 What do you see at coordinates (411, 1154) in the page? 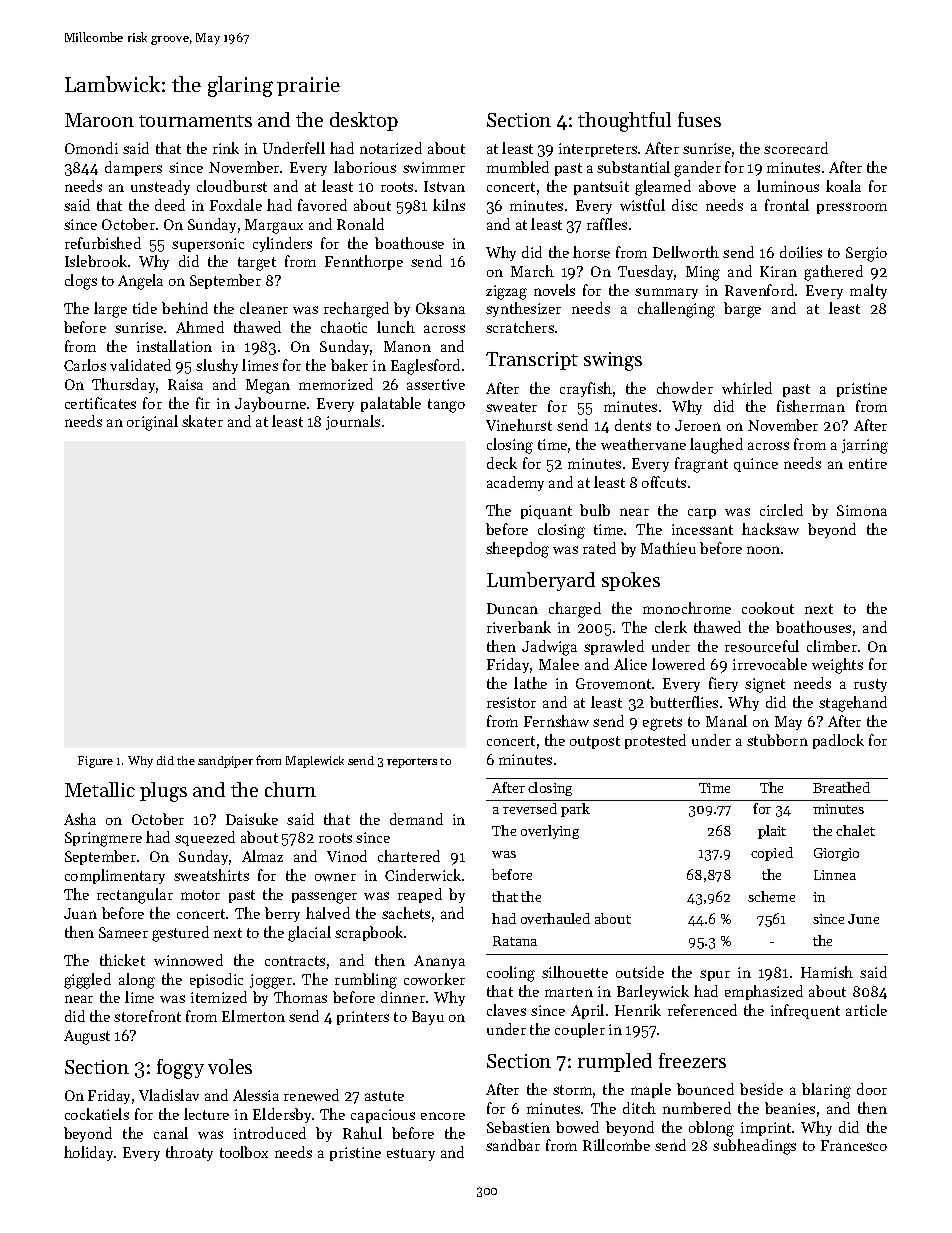
I see `estuary` at bounding box center [411, 1154].
